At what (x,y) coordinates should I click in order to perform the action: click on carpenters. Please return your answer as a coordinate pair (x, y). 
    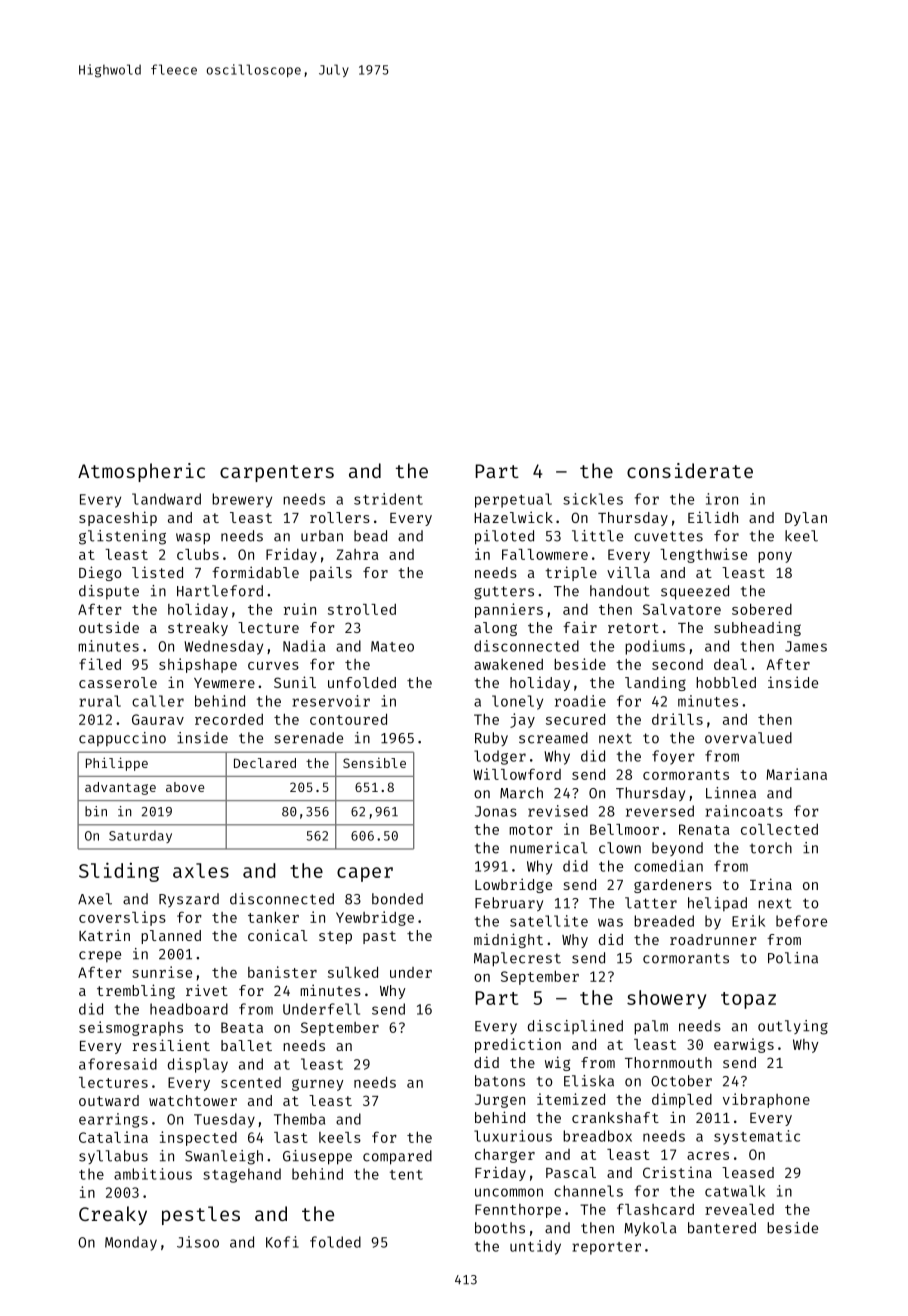
    Looking at the image, I should click on (277, 473).
